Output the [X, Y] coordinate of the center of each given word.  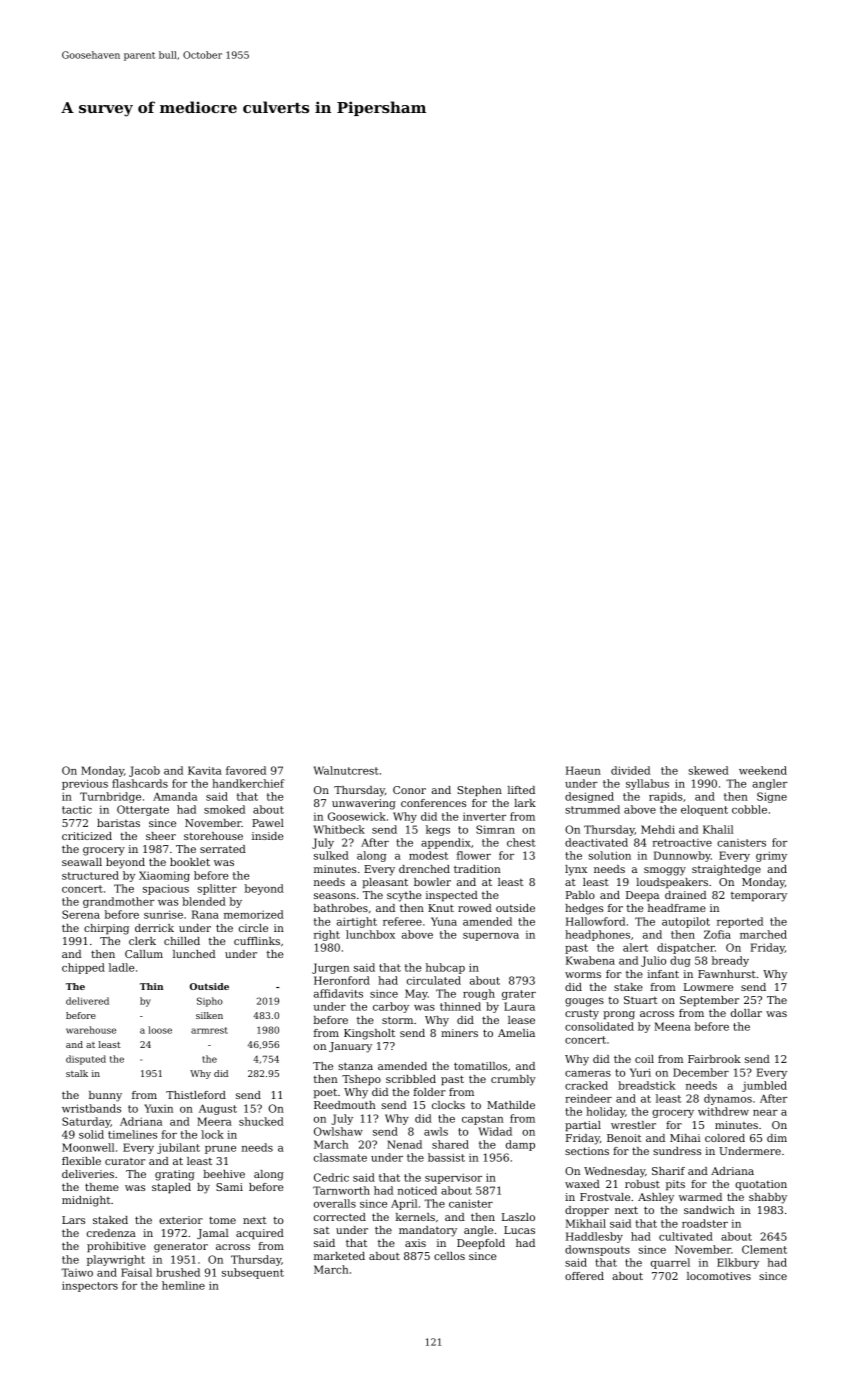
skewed [708, 770]
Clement [764, 1249]
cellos [449, 1256]
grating [175, 1175]
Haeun [583, 770]
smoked [224, 809]
